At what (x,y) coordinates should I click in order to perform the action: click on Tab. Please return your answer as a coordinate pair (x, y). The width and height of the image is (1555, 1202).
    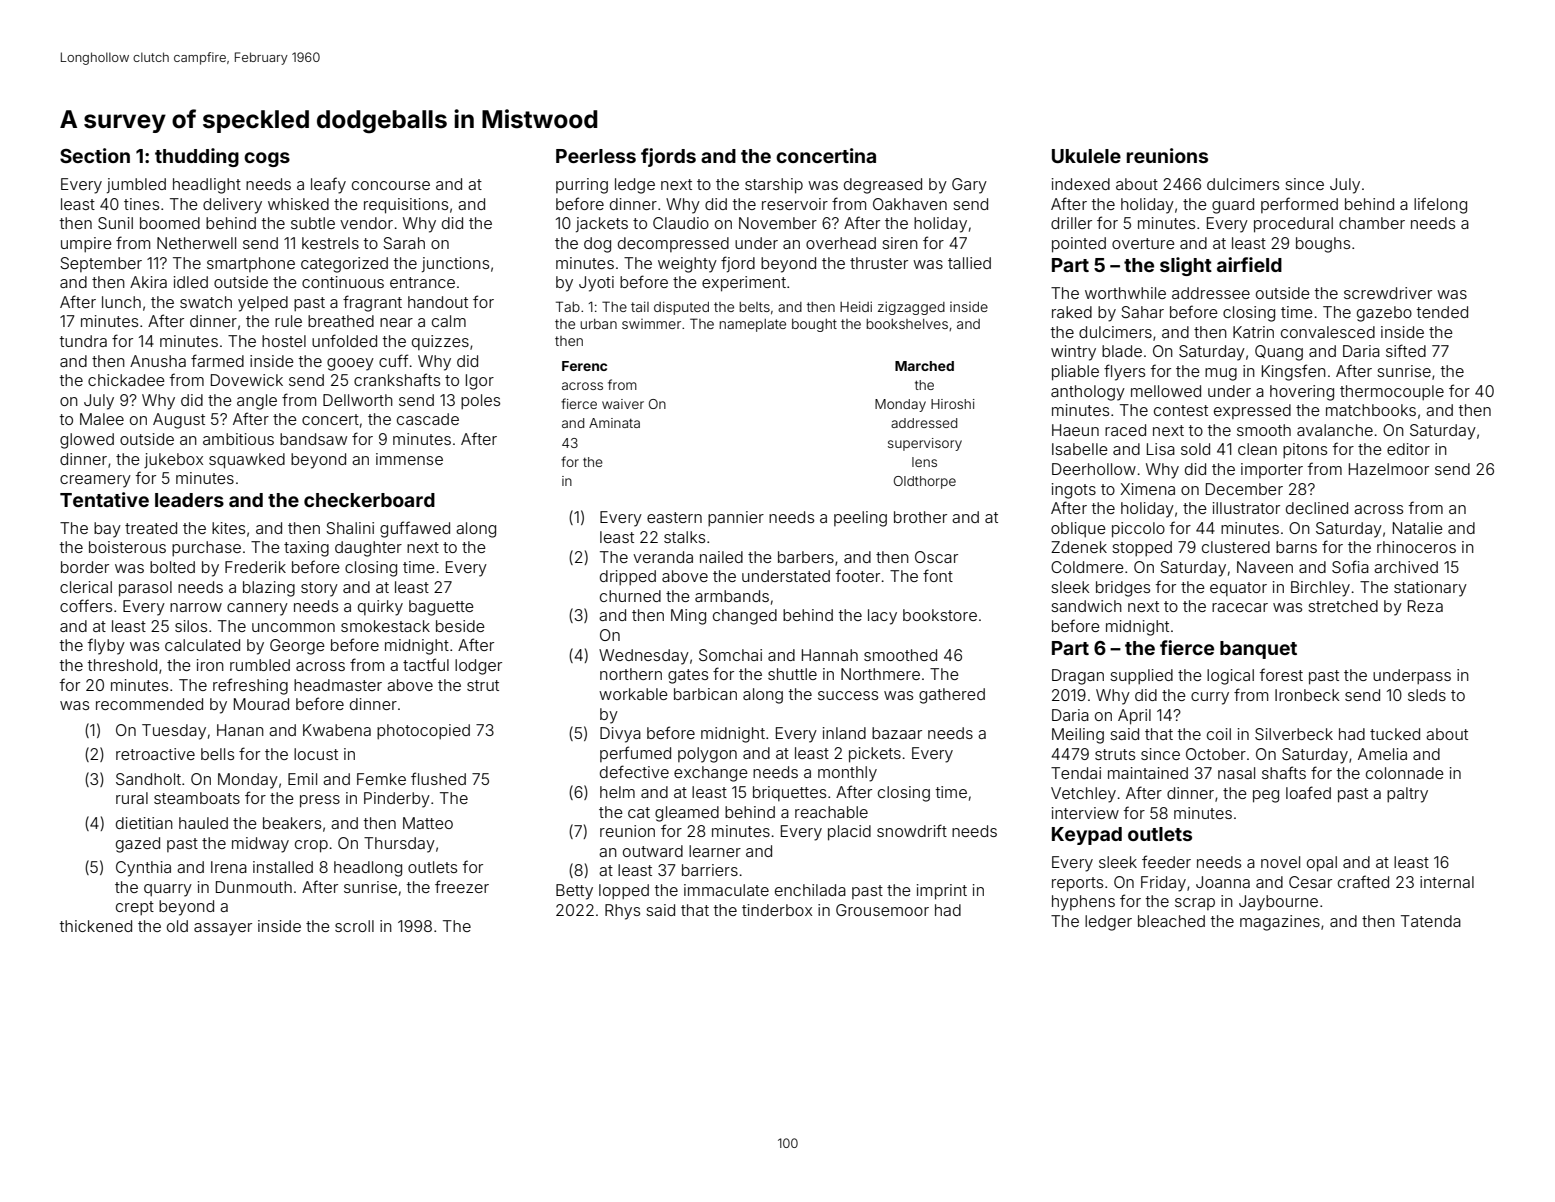
    Looking at the image, I should click on (568, 306).
